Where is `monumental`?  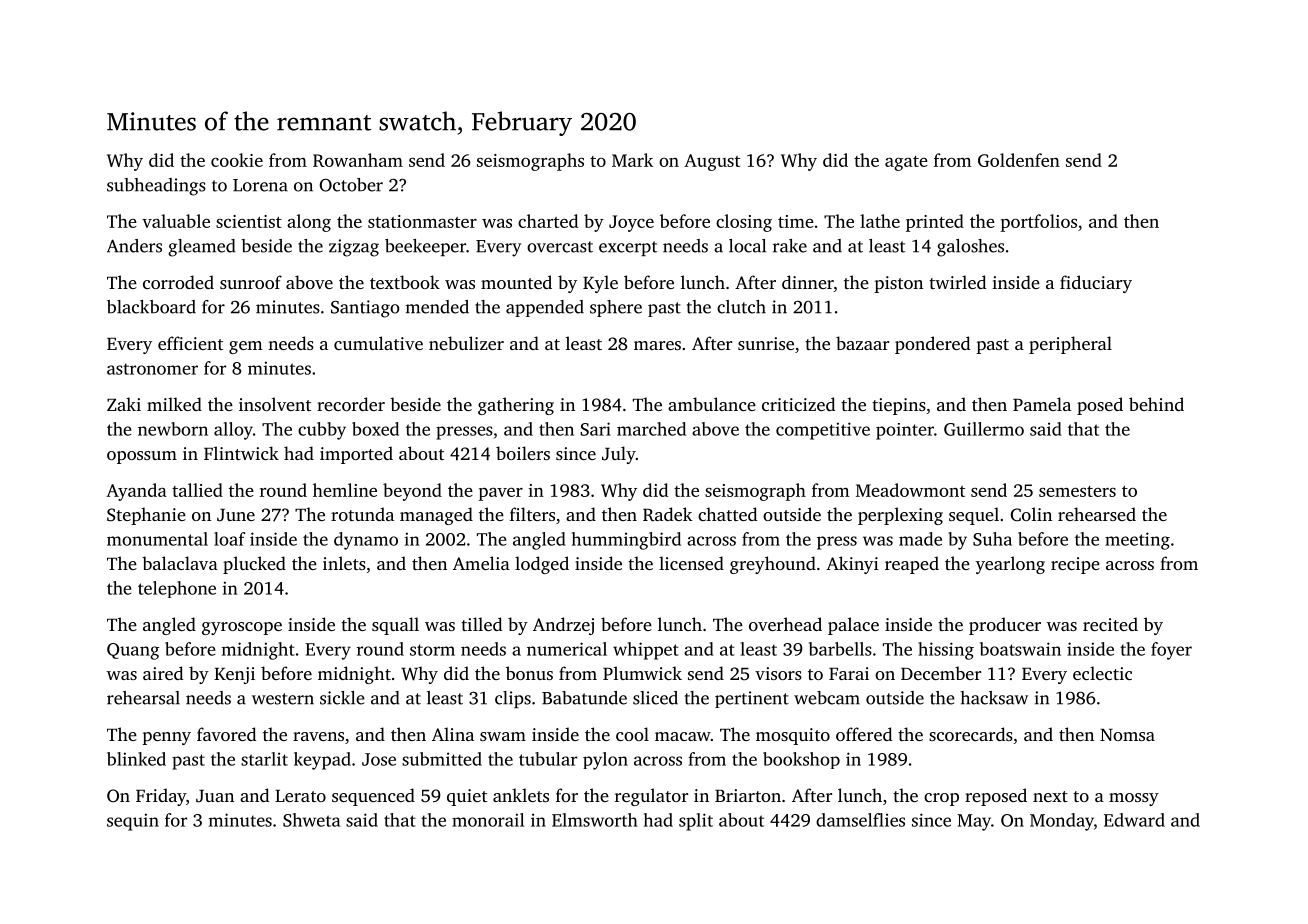
monumental is located at coordinates (157, 539).
